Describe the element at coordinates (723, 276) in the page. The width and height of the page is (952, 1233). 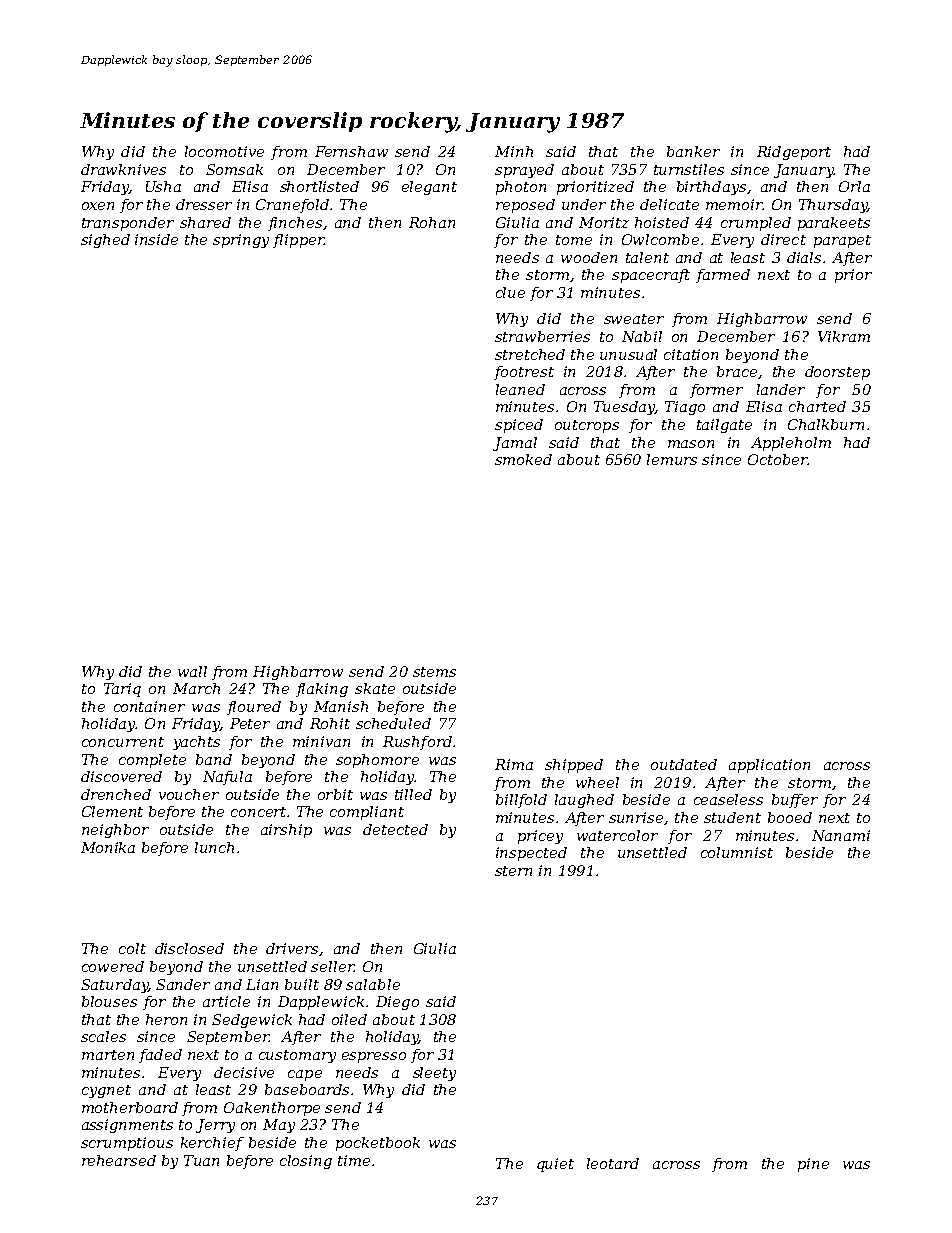
I see `farmed` at that location.
